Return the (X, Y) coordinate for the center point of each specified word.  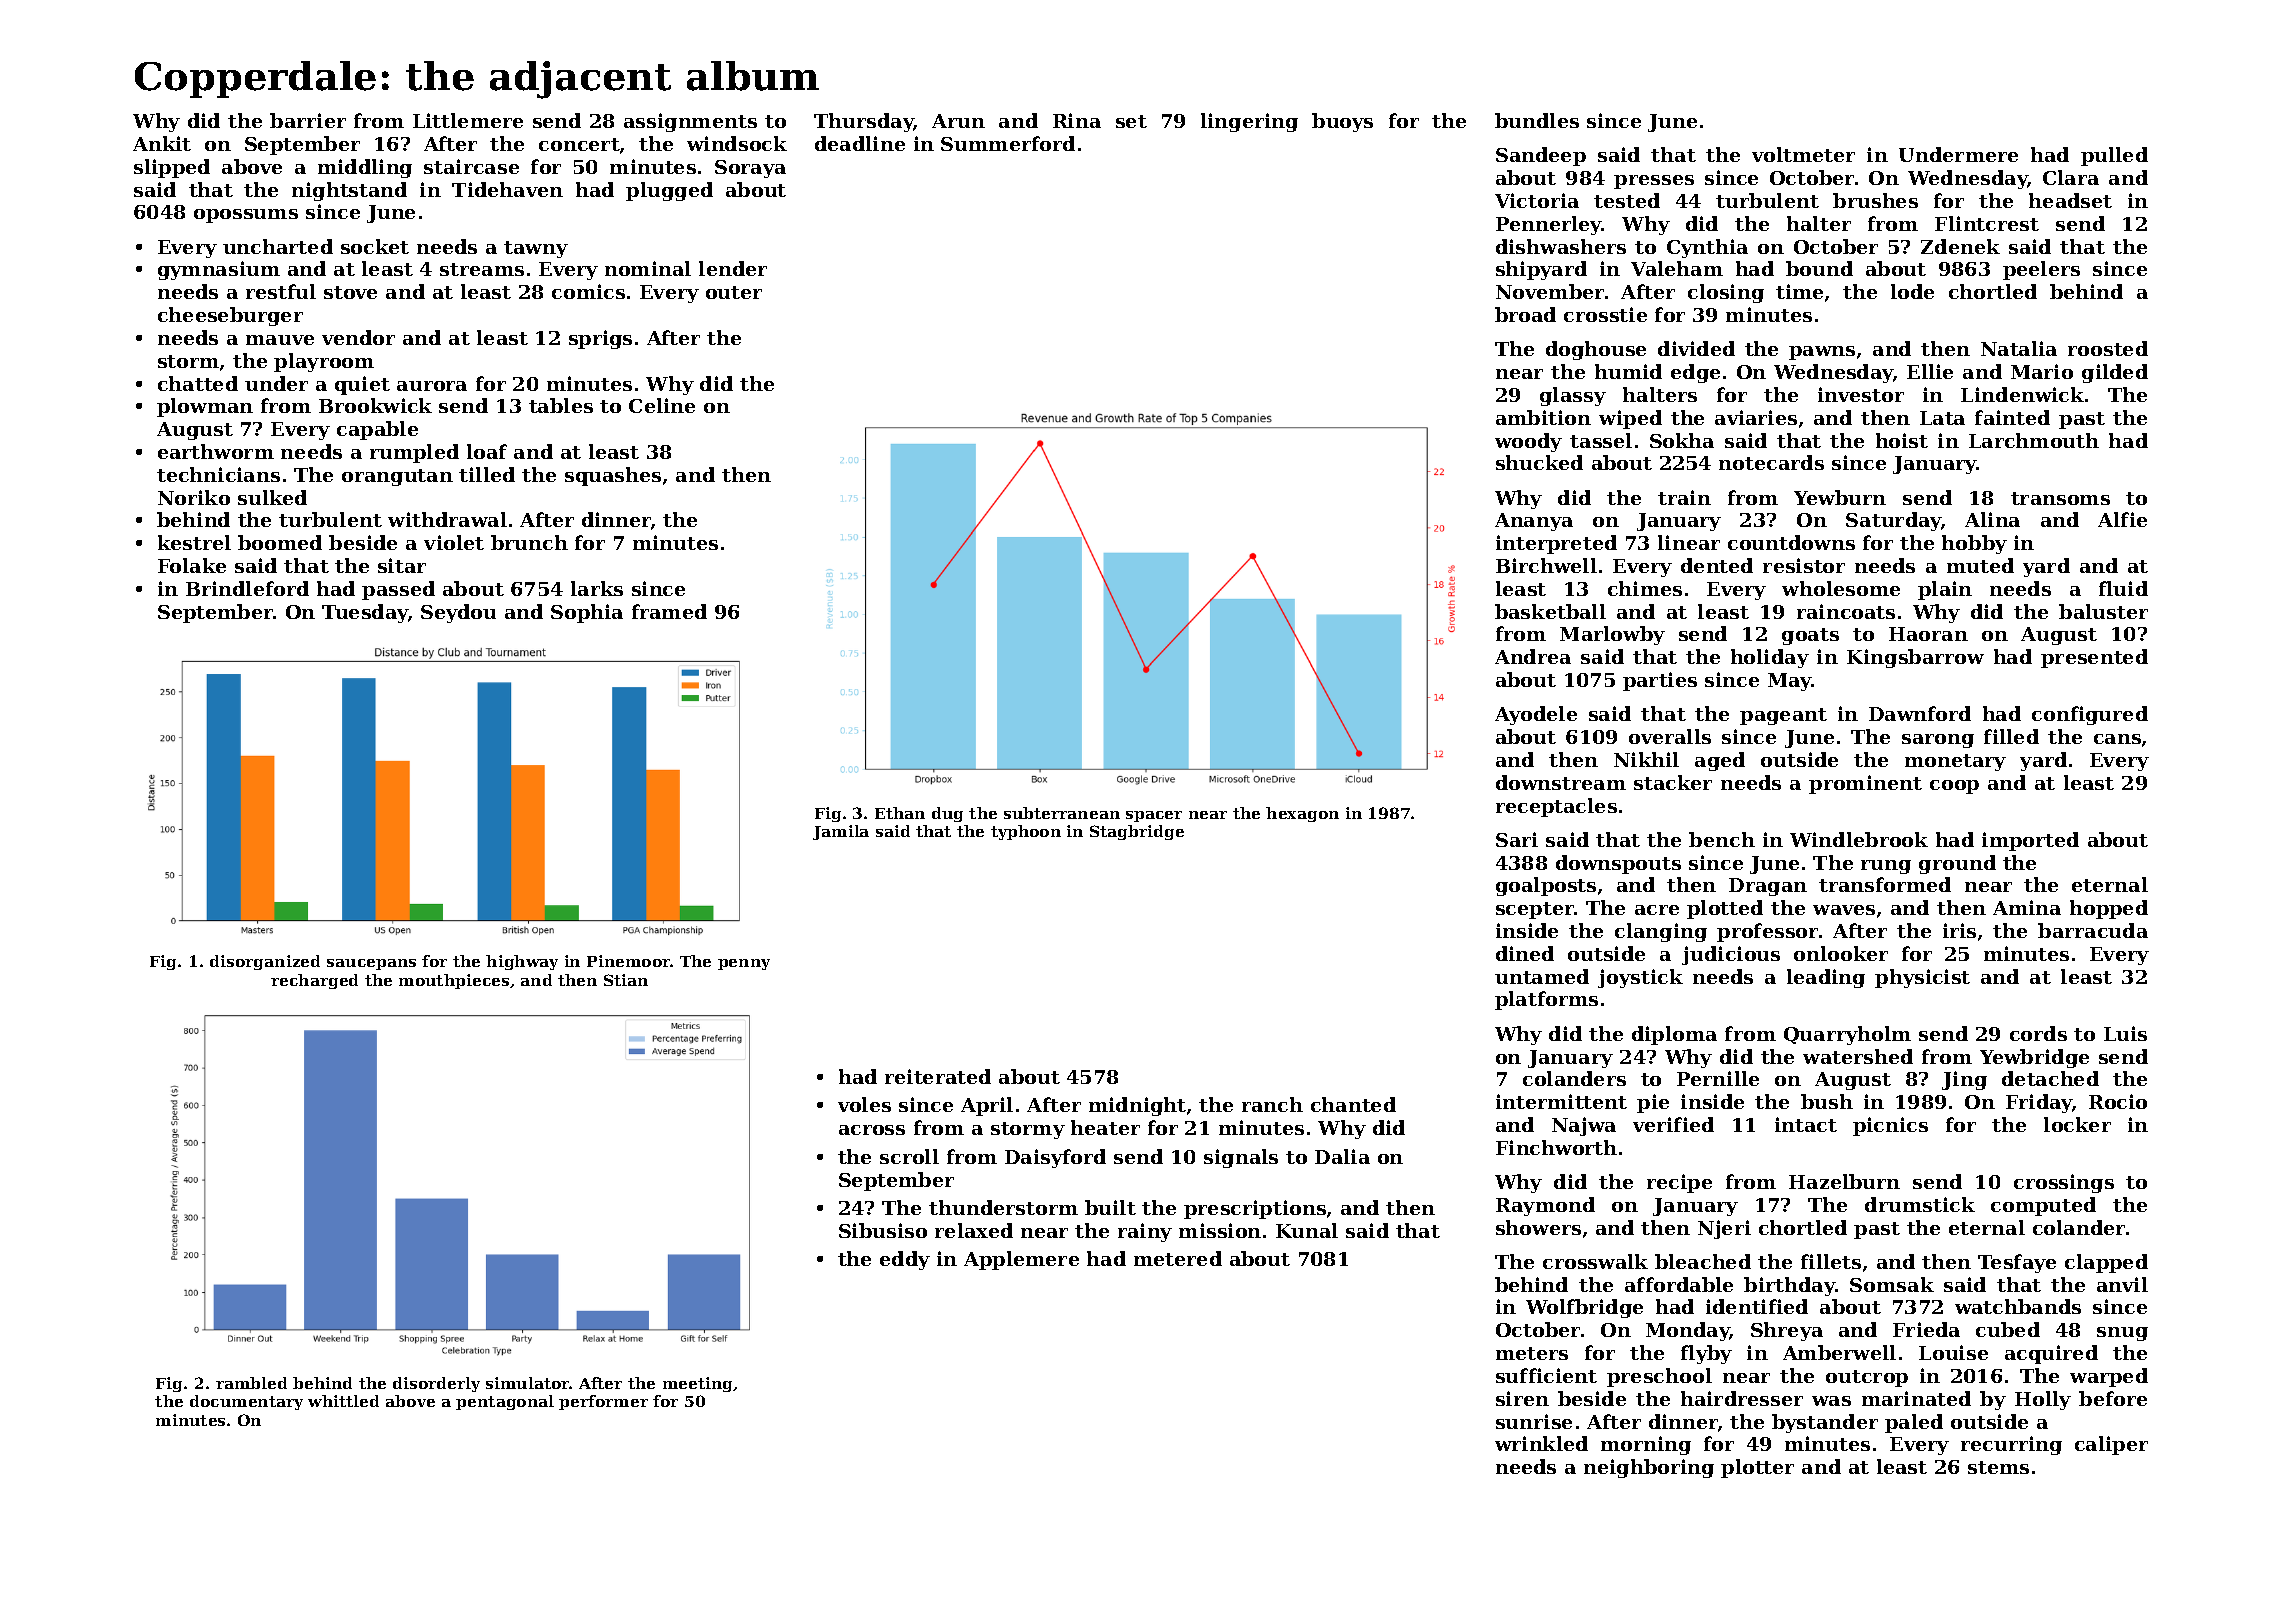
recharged (314, 981)
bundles (1537, 120)
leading (1826, 978)
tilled (487, 474)
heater (1105, 1127)
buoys (1342, 122)
